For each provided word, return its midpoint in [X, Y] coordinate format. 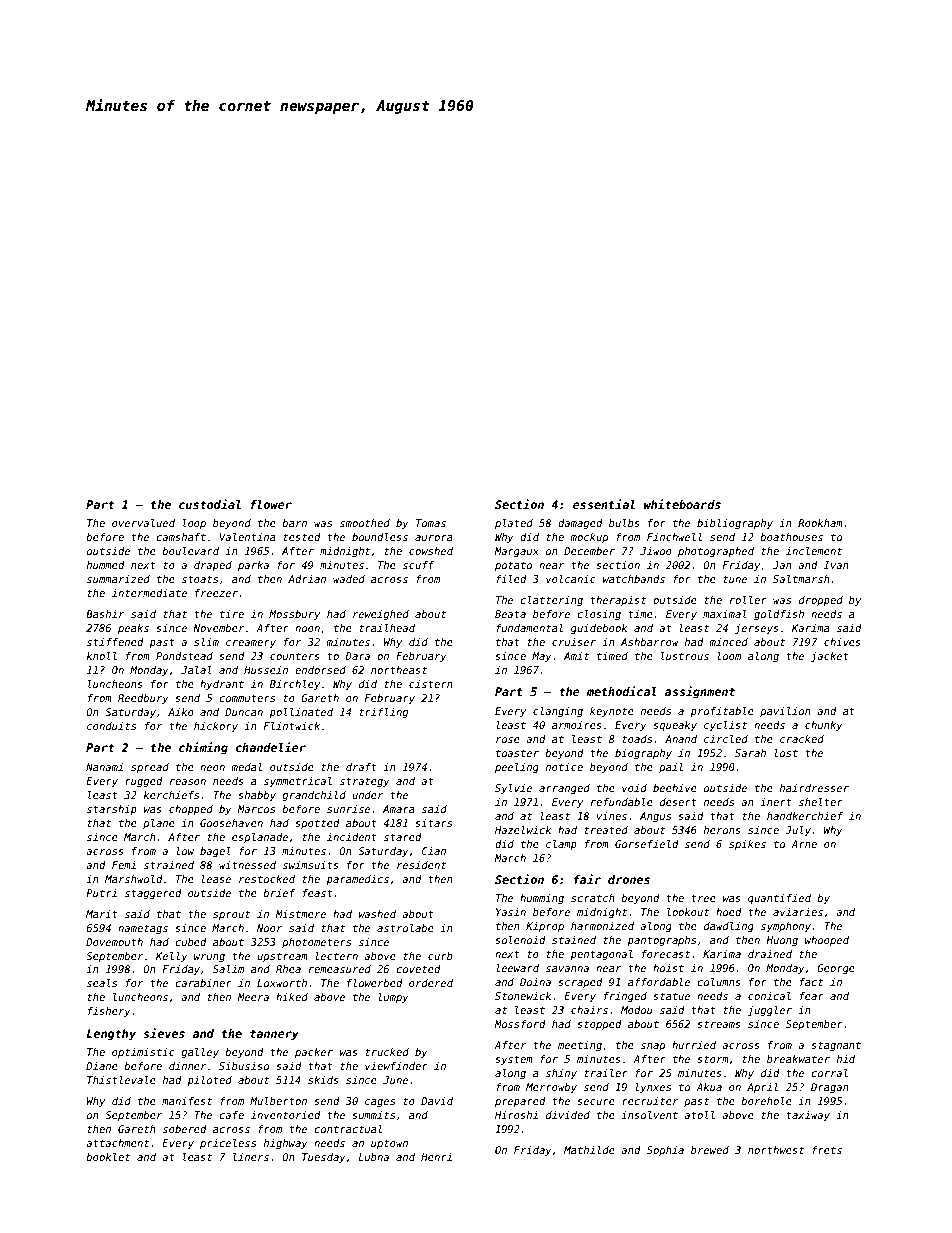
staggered [153, 894]
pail [671, 768]
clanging [558, 712]
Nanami [104, 767]
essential [604, 504]
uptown [389, 1144]
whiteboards [682, 504]
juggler [770, 1011]
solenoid [520, 940]
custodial [210, 504]
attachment [117, 1143]
